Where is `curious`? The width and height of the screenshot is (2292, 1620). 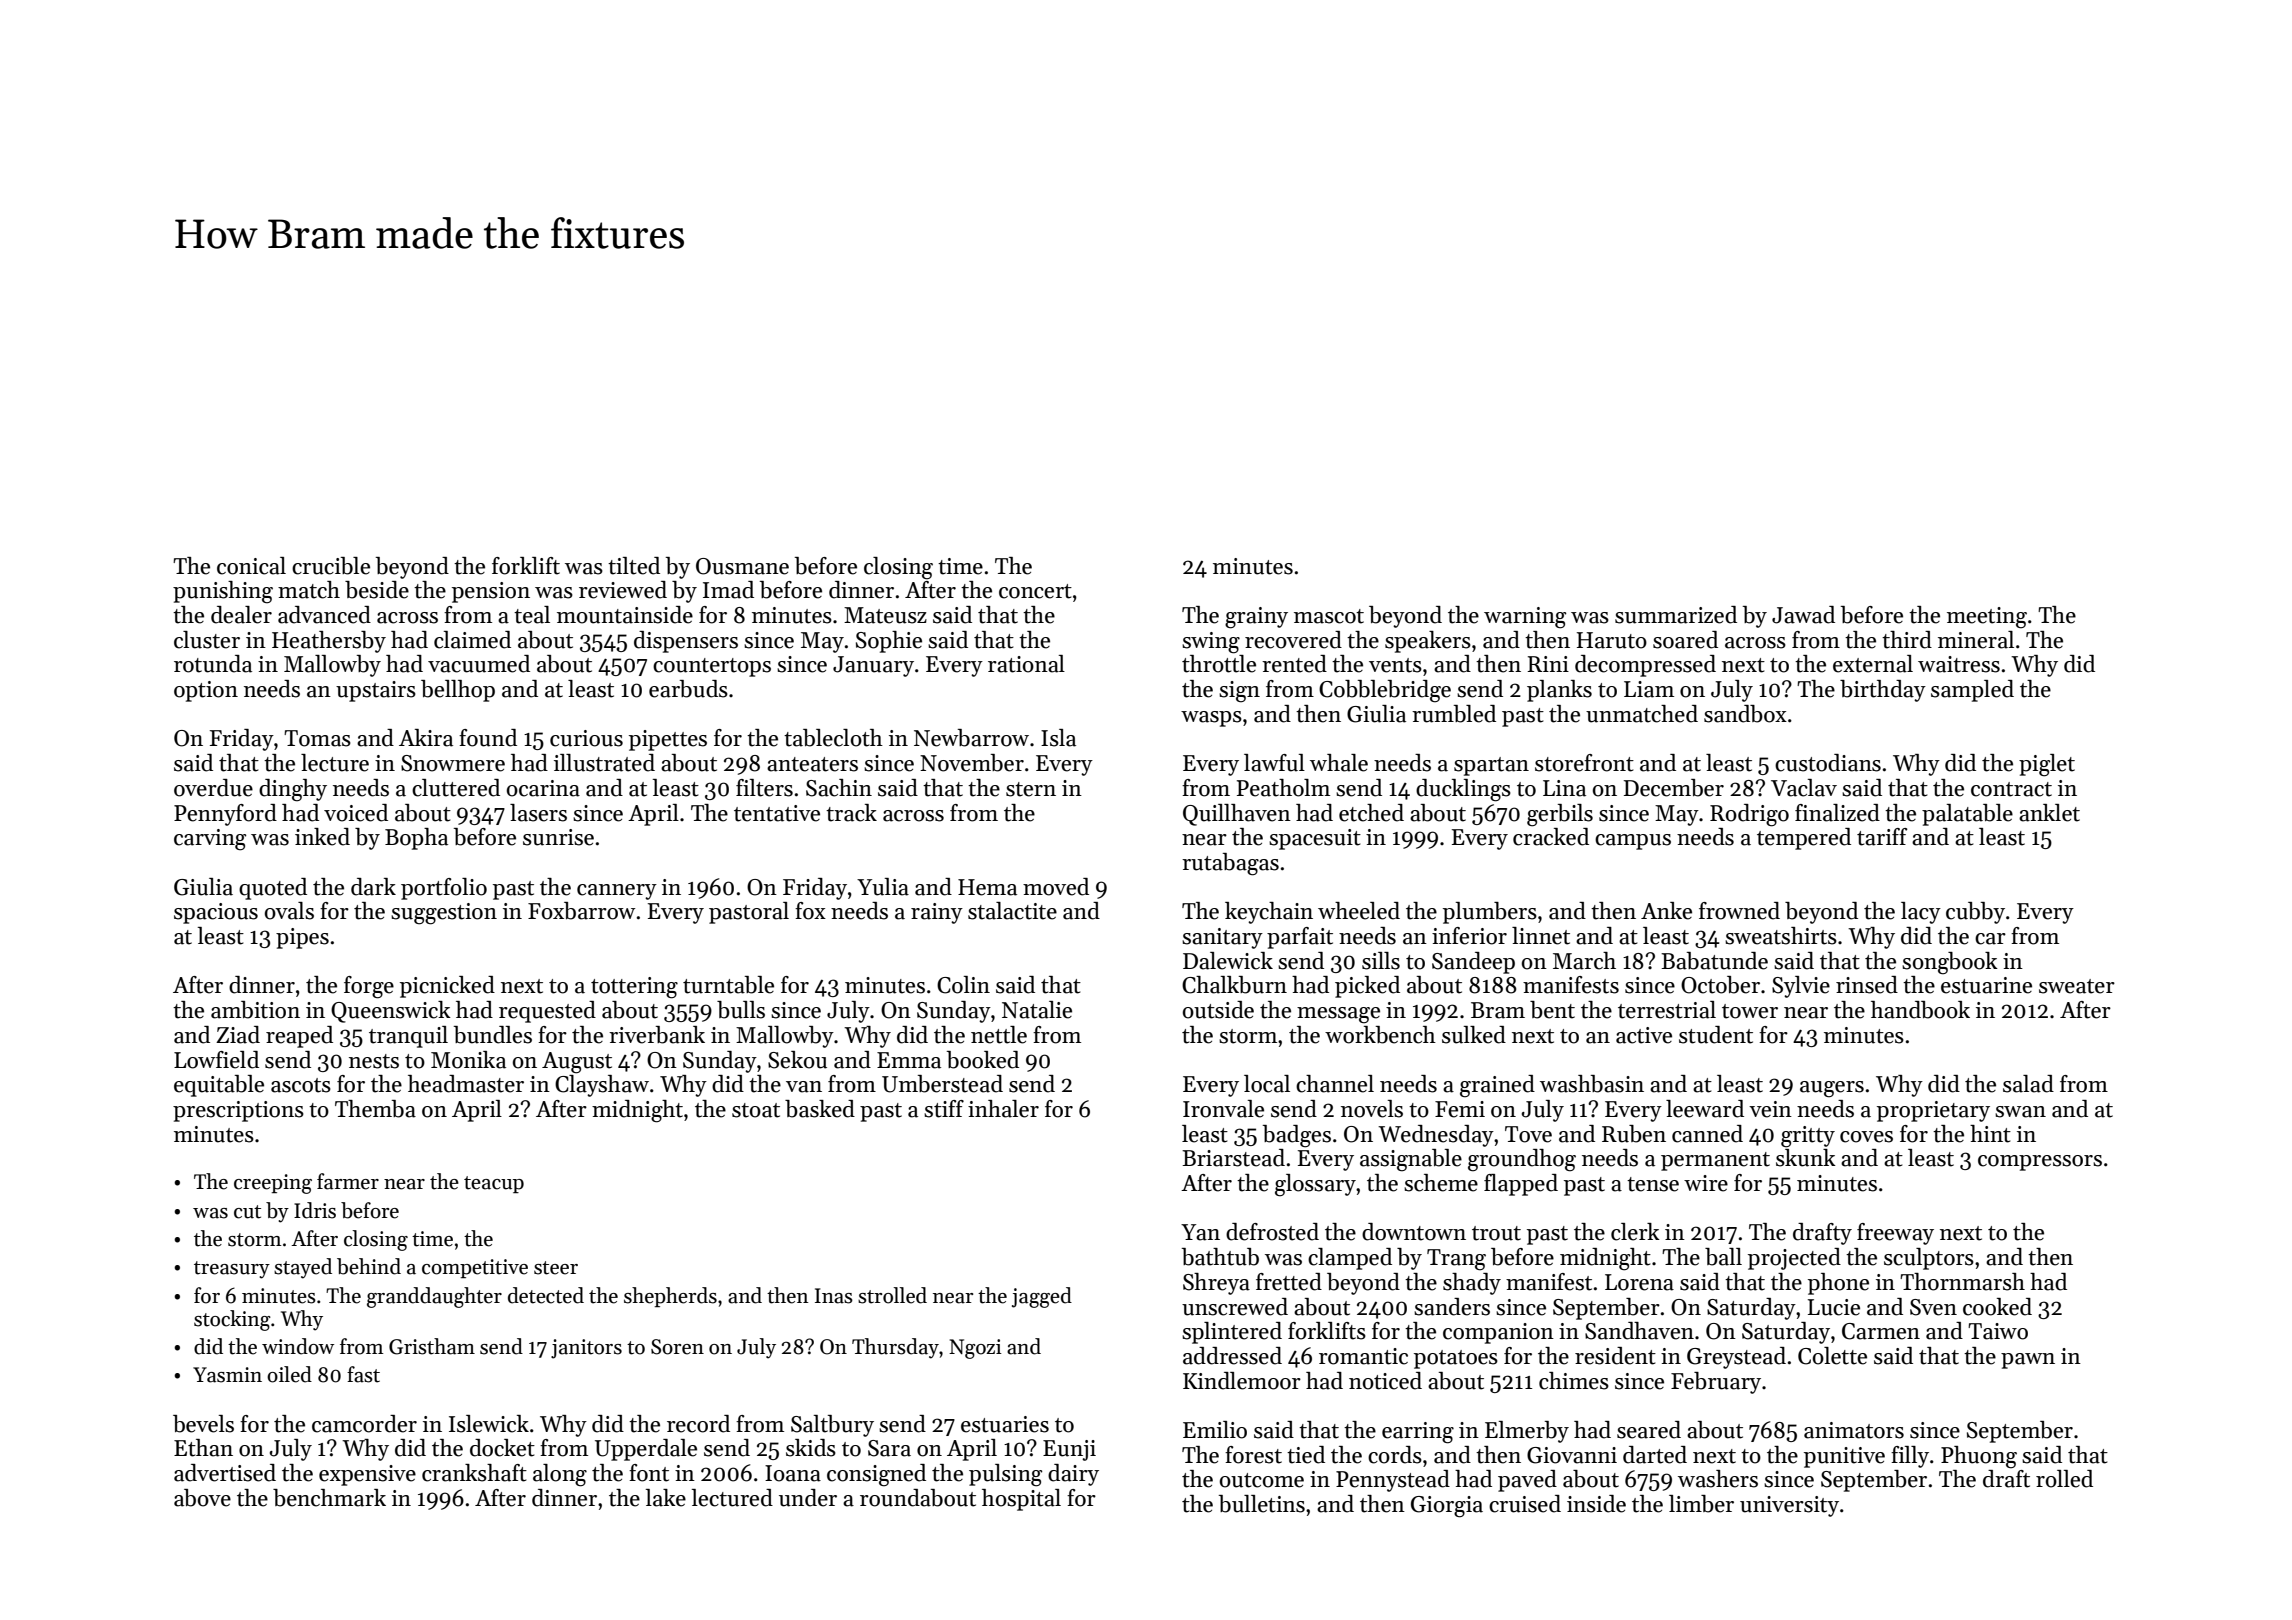 curious is located at coordinates (586, 738).
